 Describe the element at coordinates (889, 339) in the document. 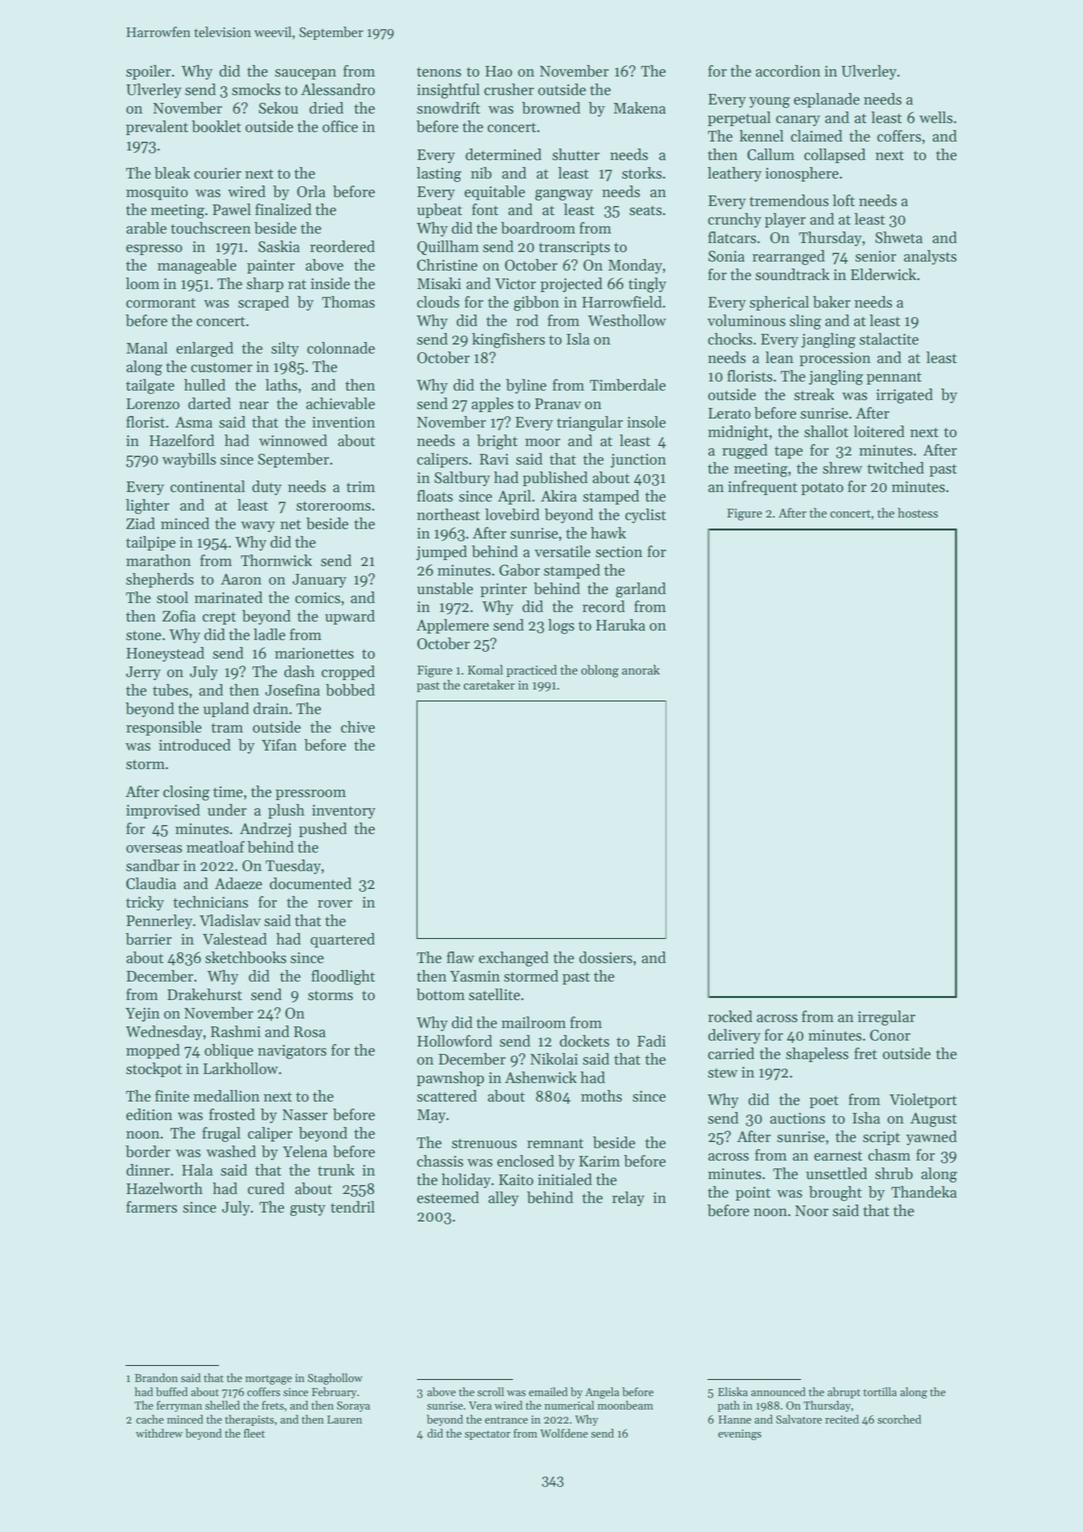

I see `stalactite` at that location.
